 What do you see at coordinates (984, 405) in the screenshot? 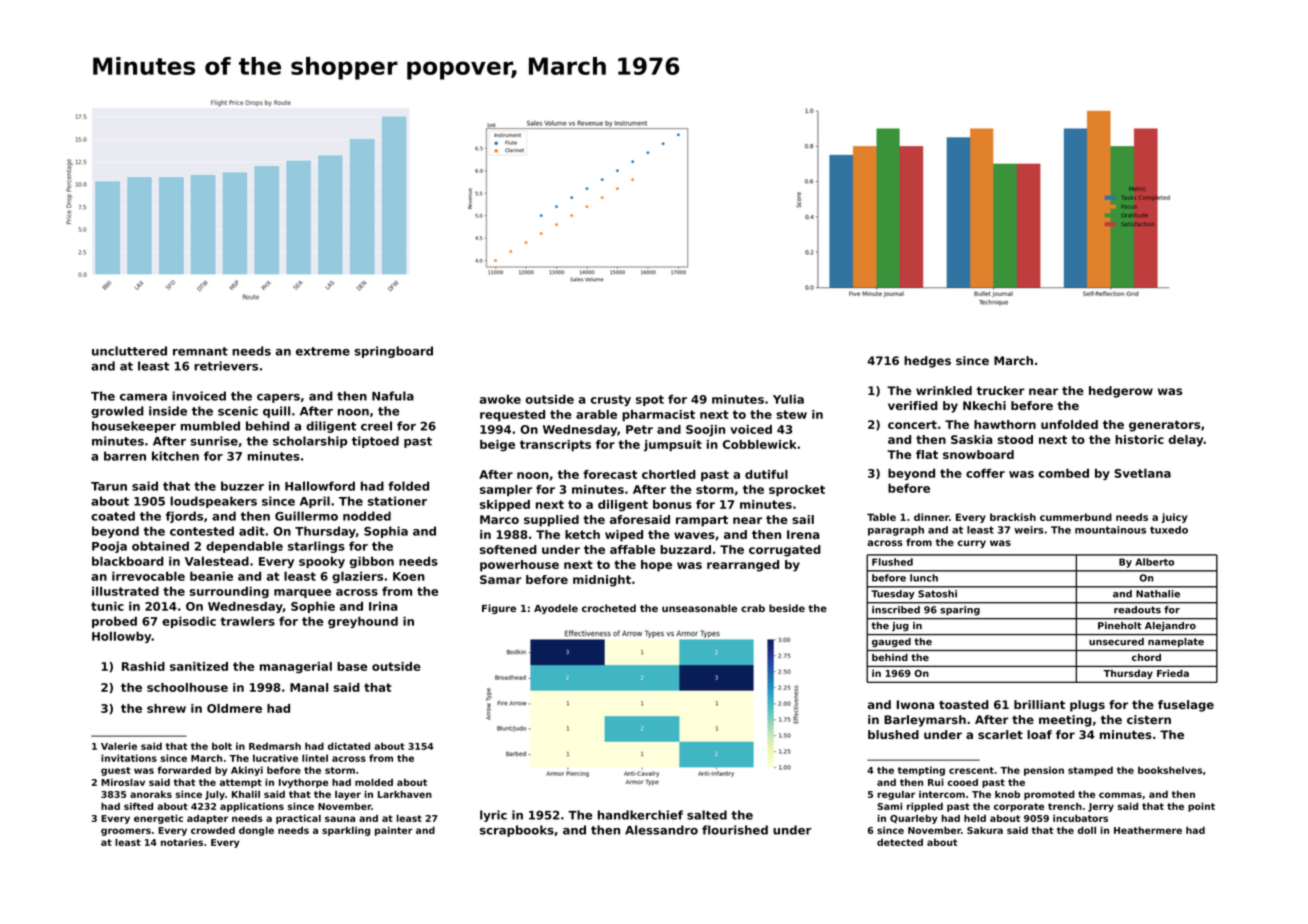
I see `Nkechi` at bounding box center [984, 405].
